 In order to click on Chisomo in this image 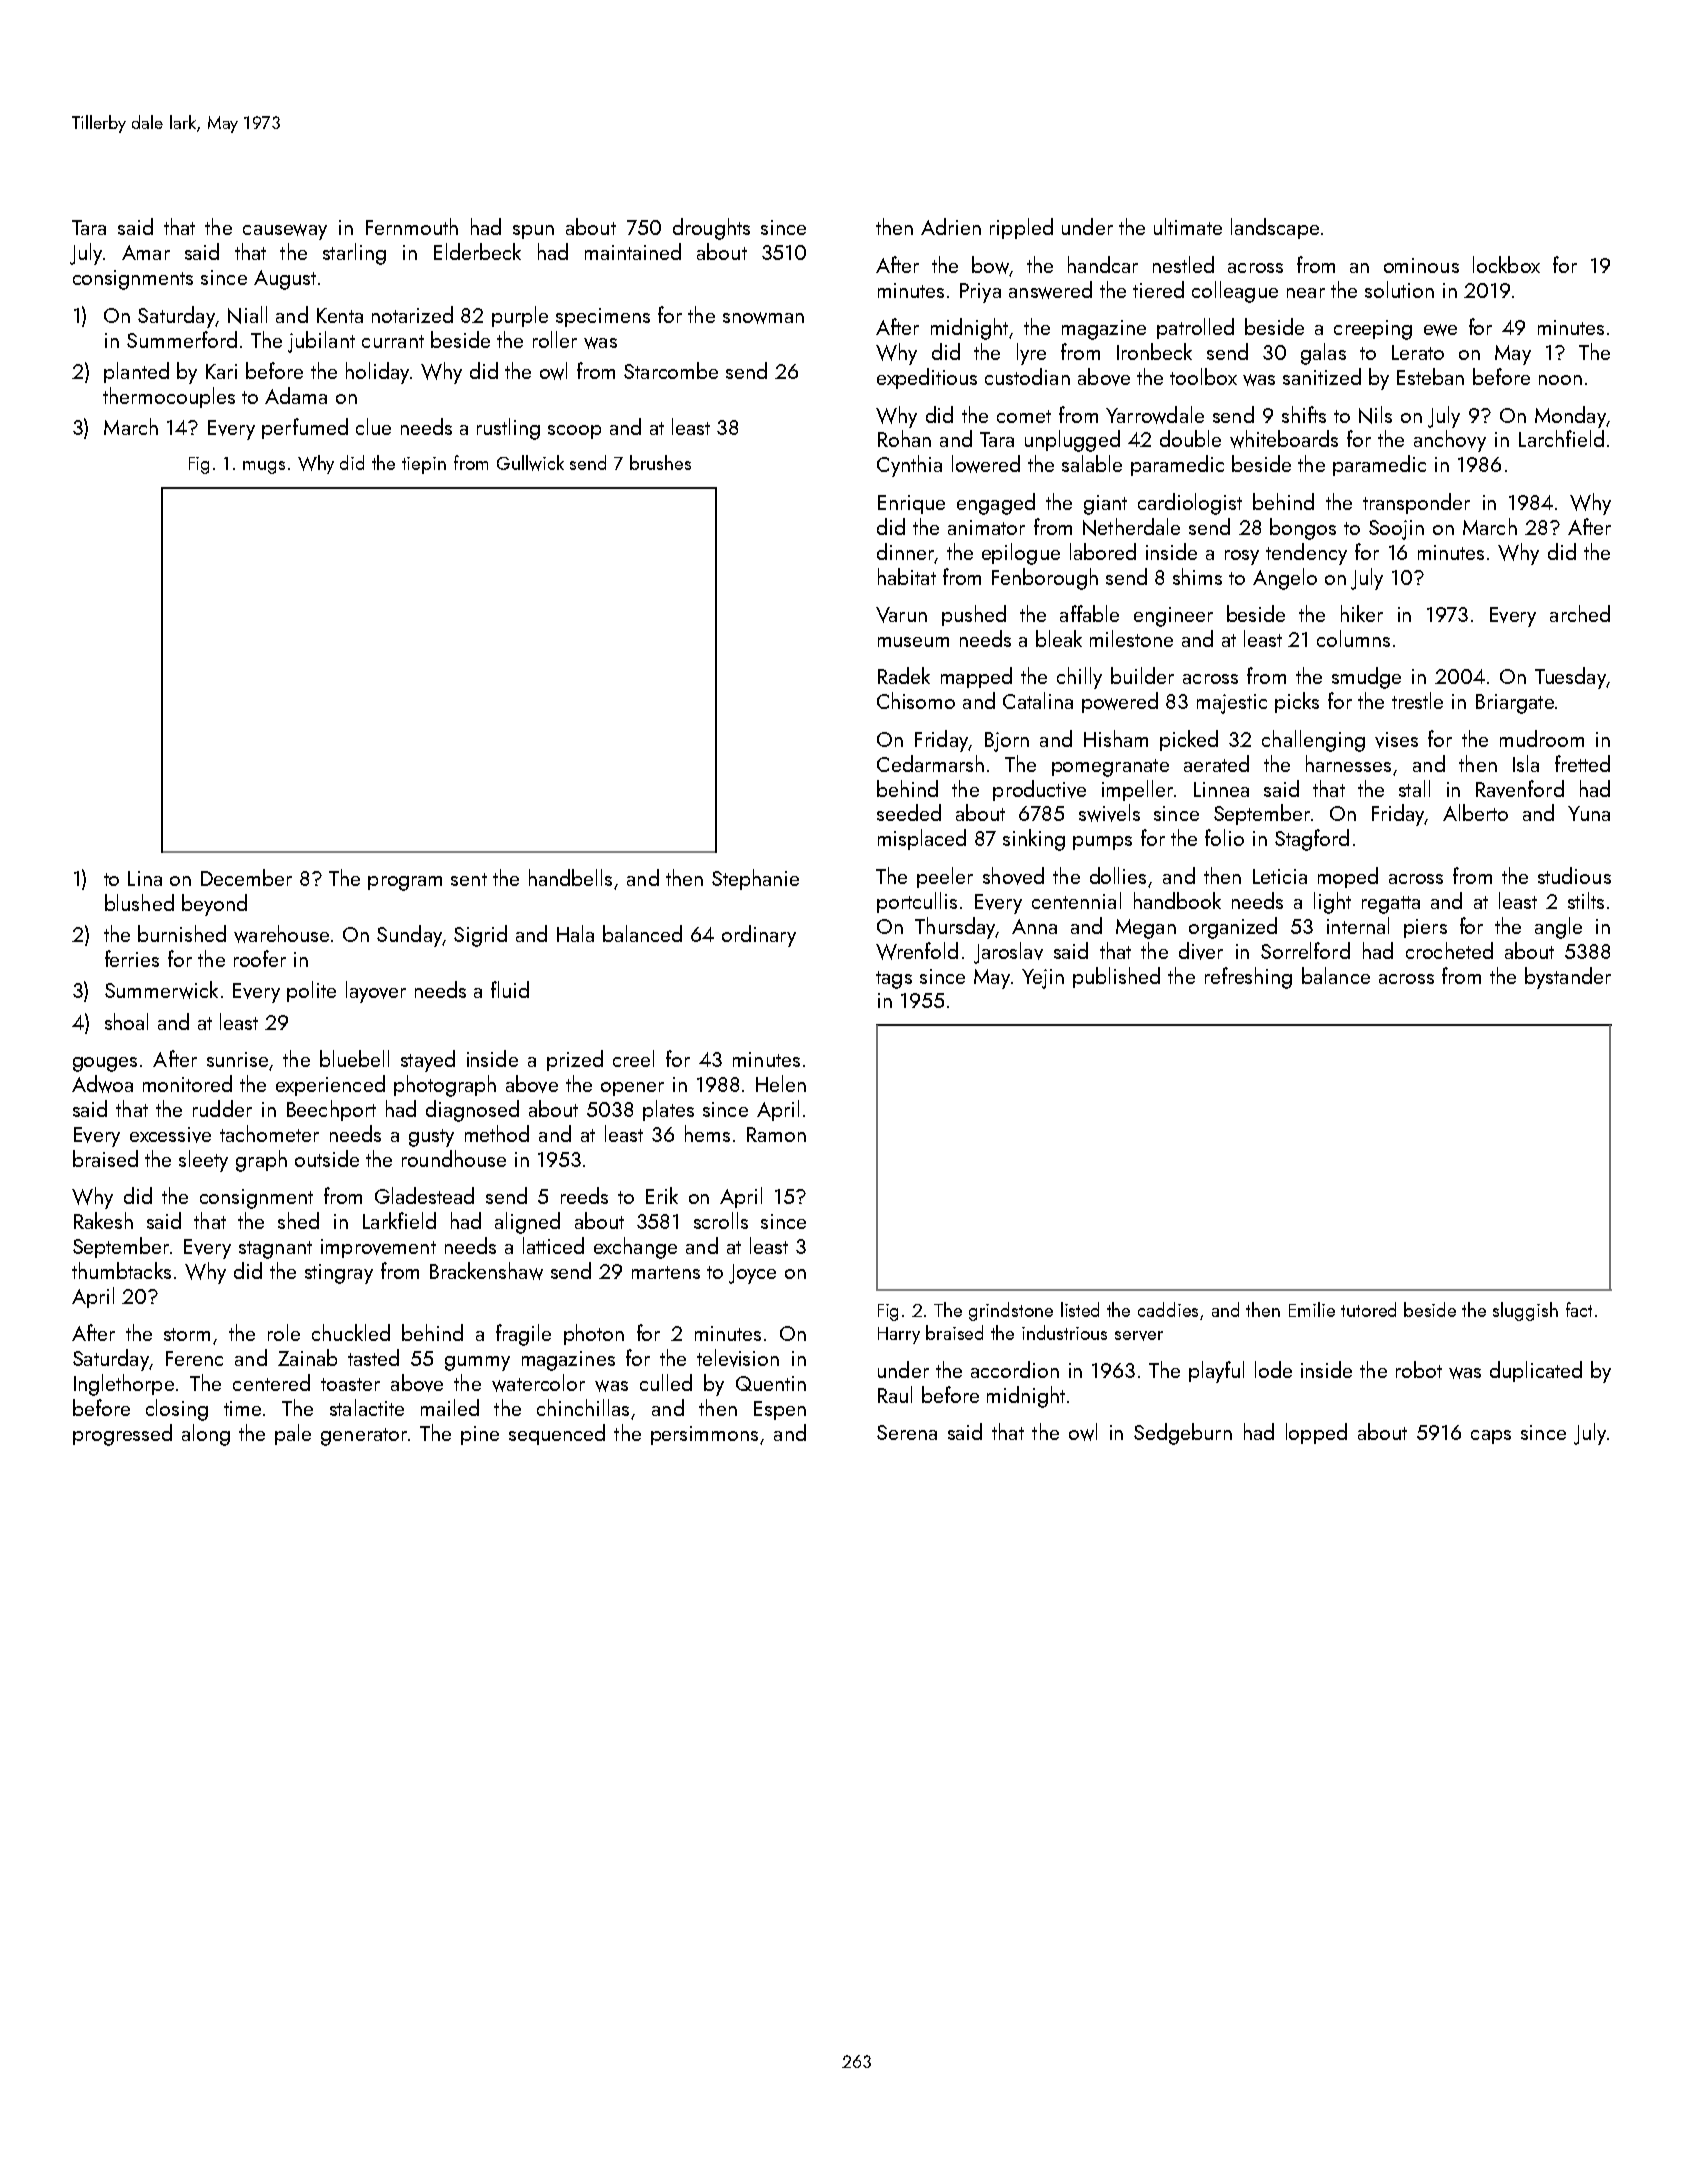, I will do `click(916, 700)`.
